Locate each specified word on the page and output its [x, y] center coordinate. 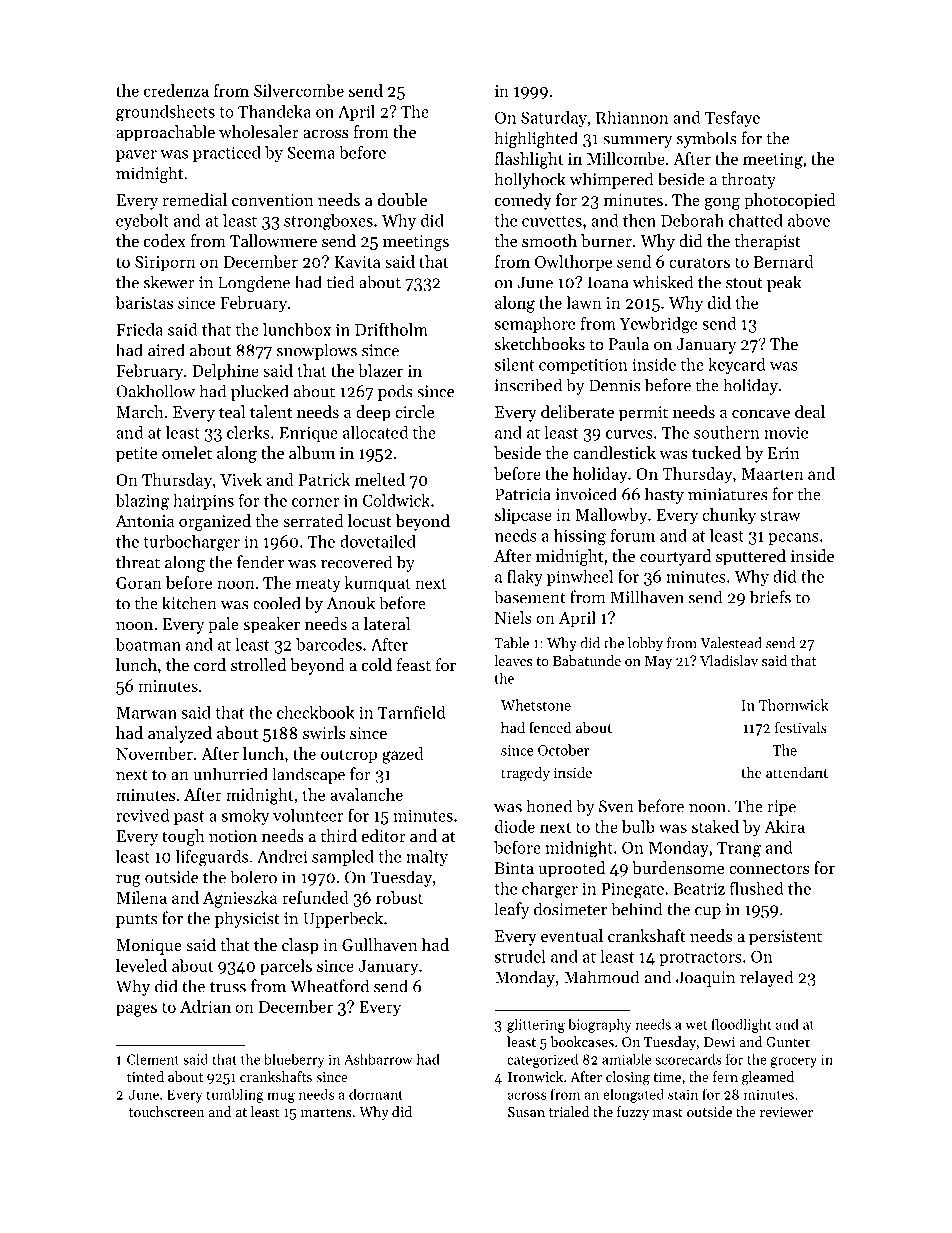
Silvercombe [299, 90]
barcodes [329, 644]
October [563, 750]
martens [326, 1112]
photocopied [790, 201]
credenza [176, 90]
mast [668, 1112]
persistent [785, 938]
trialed [569, 1111]
